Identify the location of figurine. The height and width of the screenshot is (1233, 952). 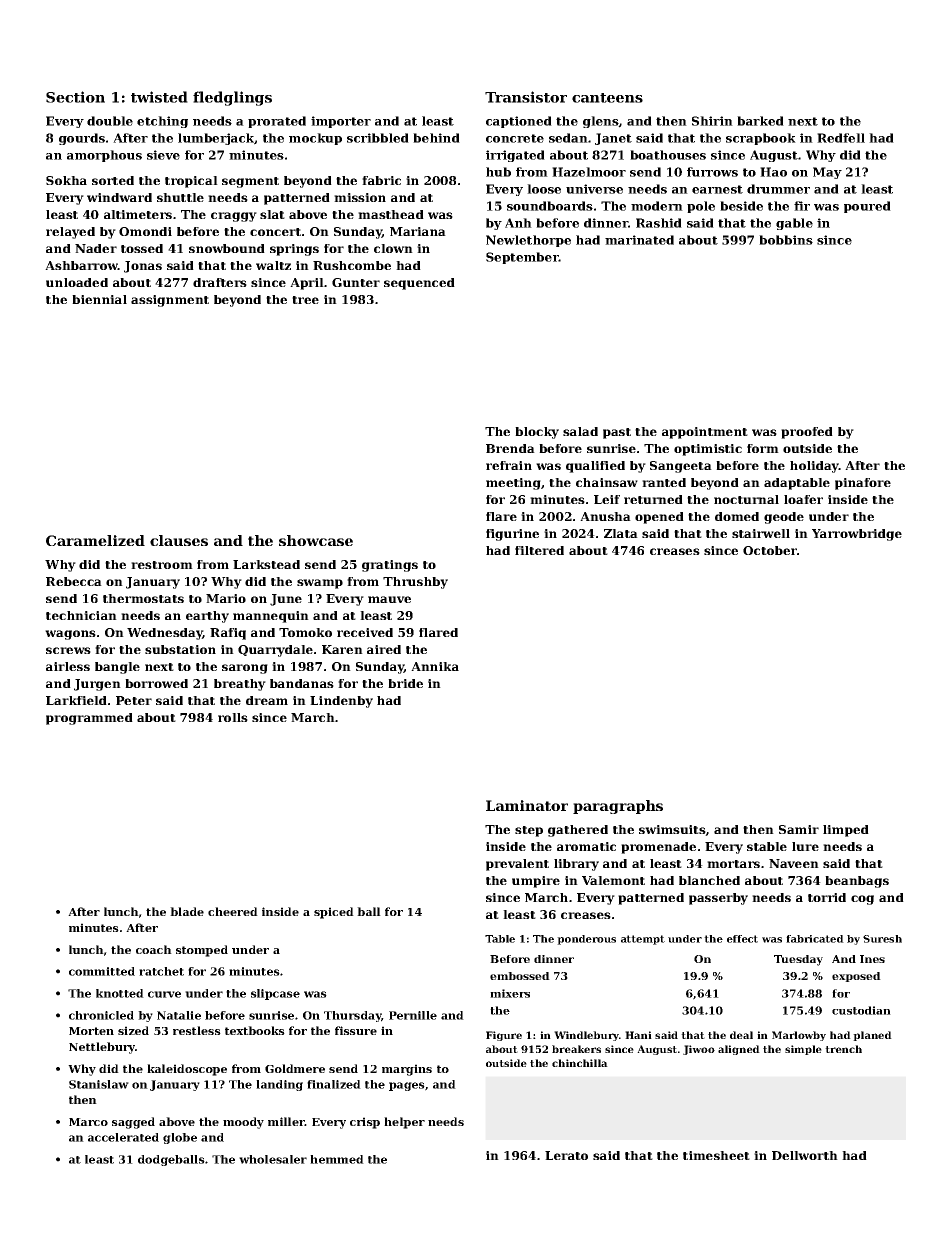
(512, 535).
